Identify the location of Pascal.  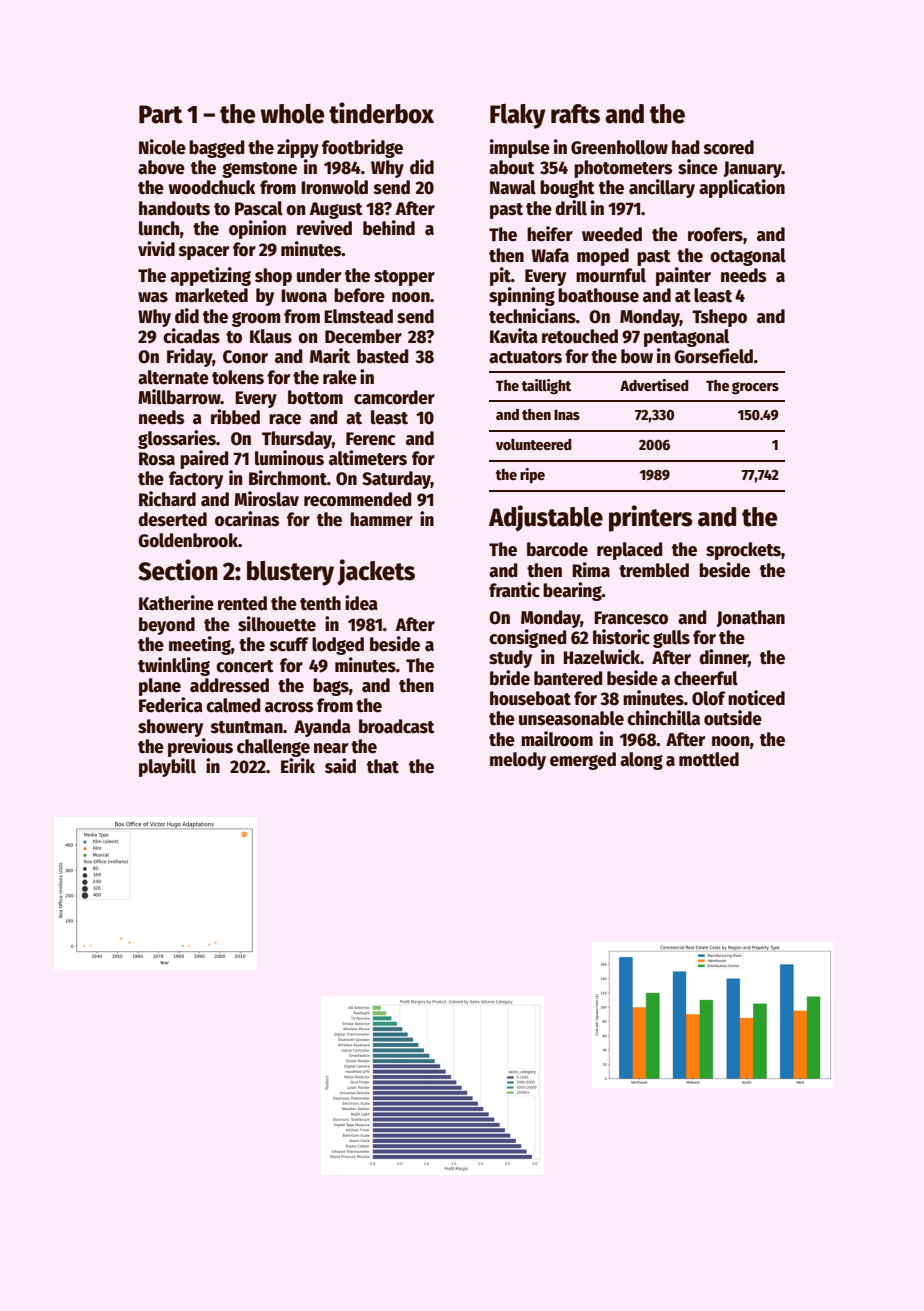
(259, 208).
